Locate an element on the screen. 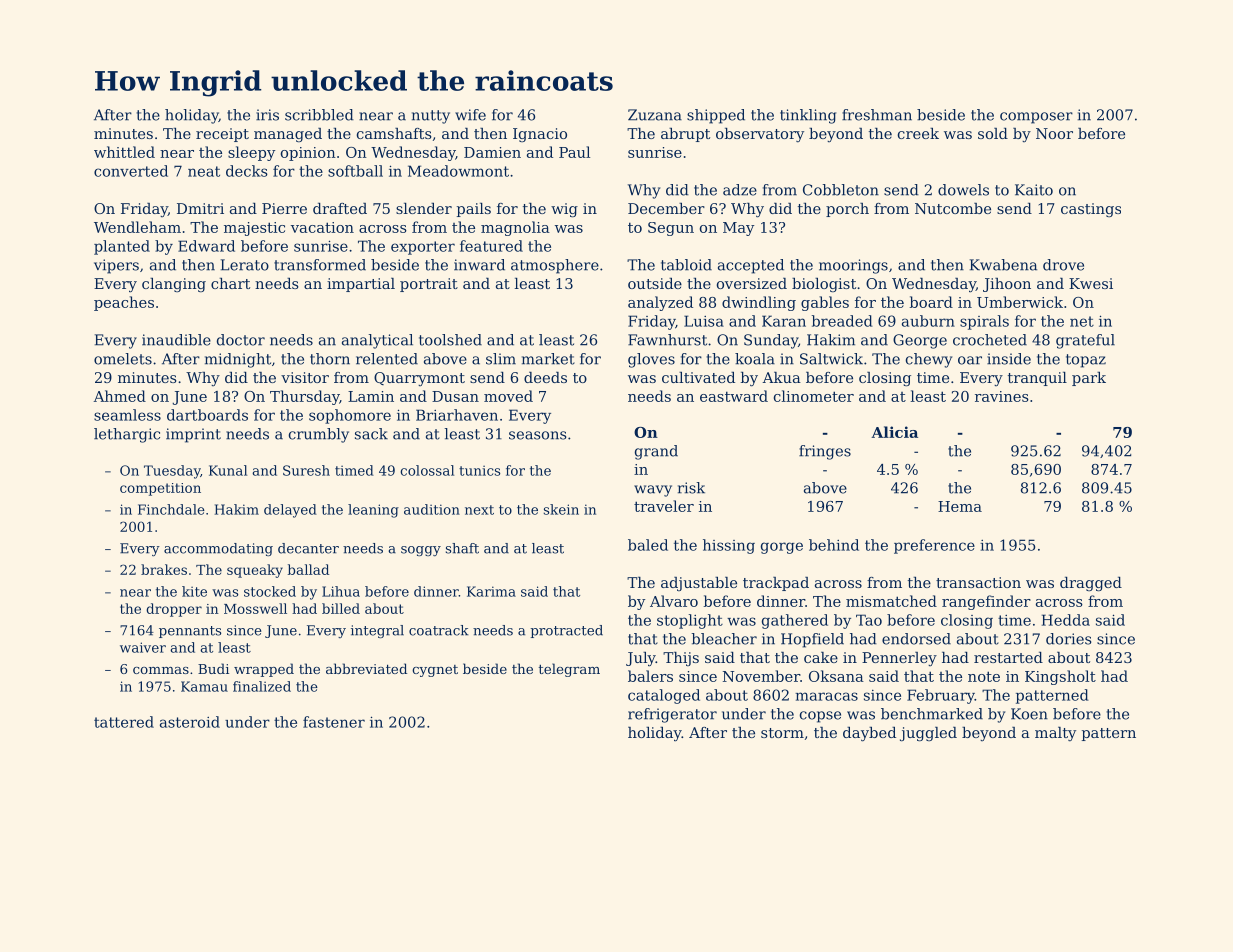 This screenshot has height=952, width=1233. nutty is located at coordinates (431, 117).
